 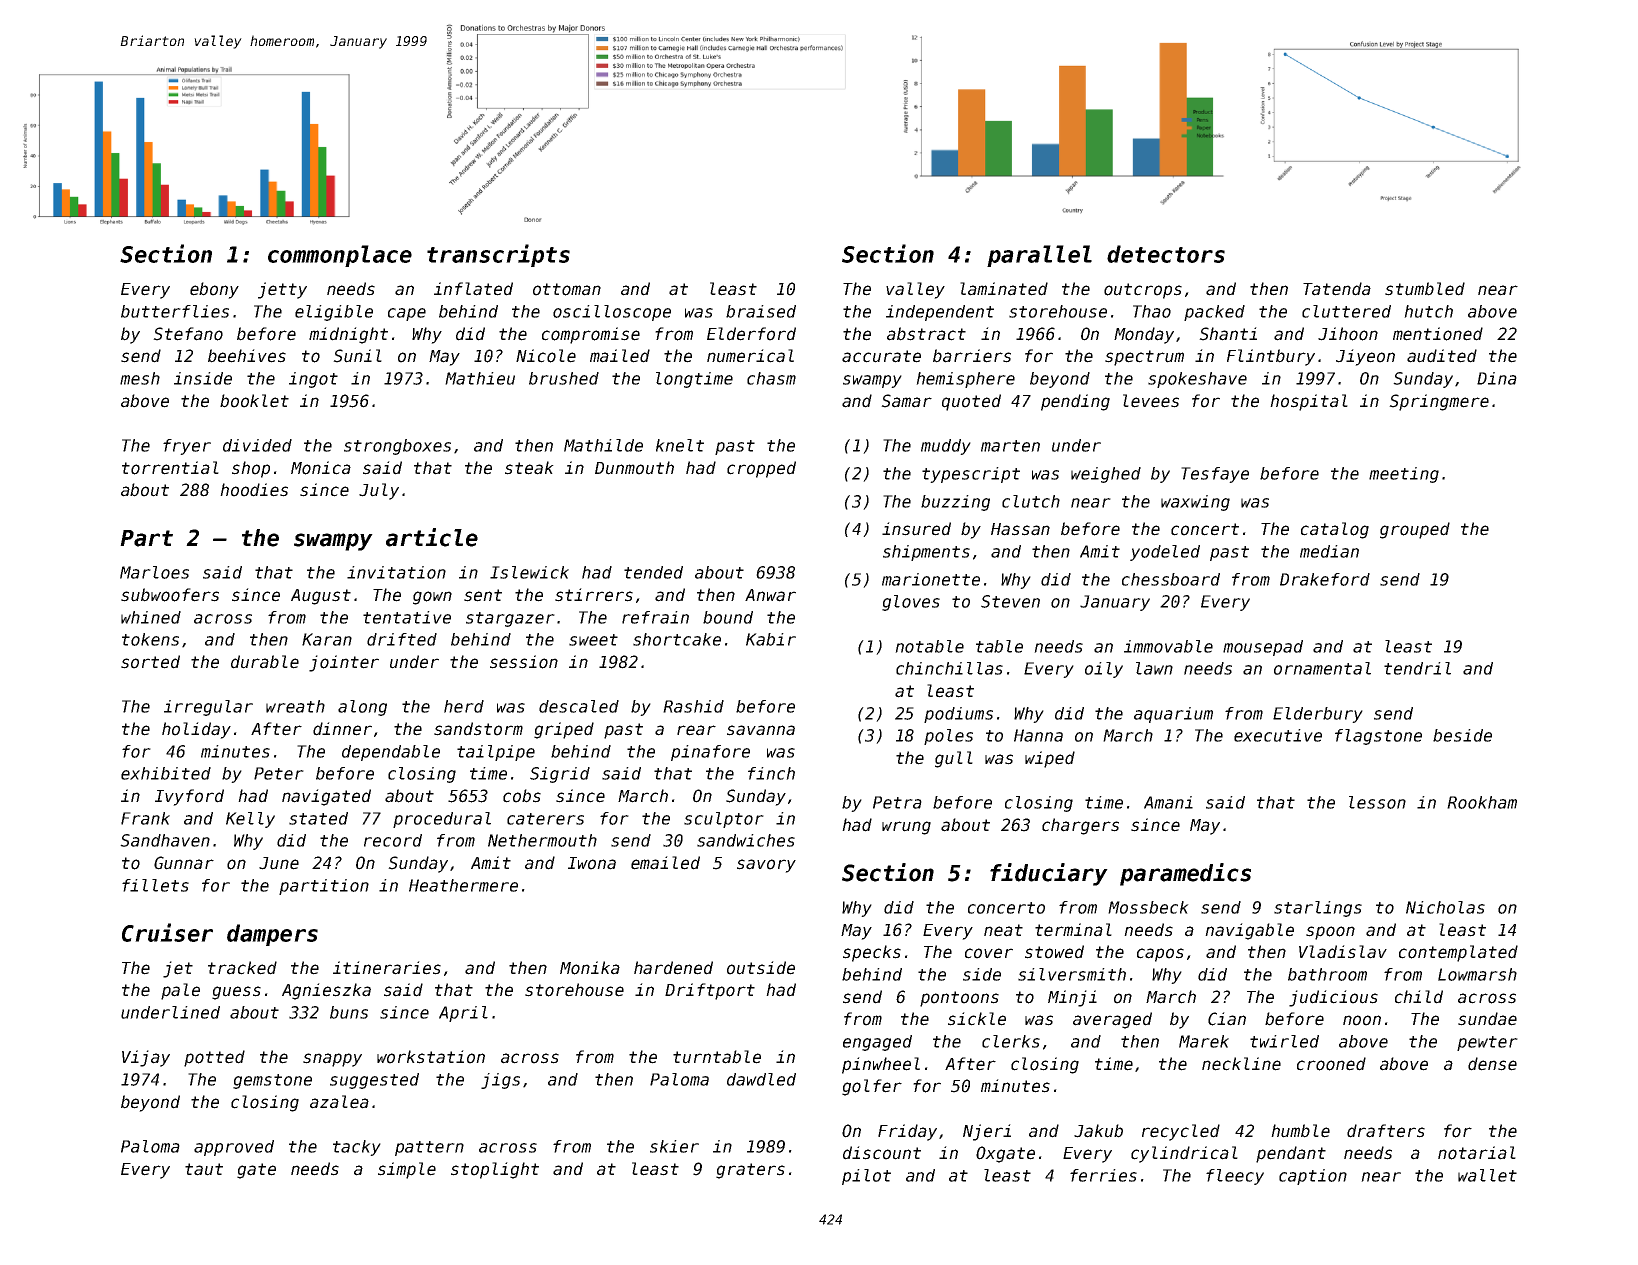 What do you see at coordinates (926, 334) in the screenshot?
I see `abstract` at bounding box center [926, 334].
